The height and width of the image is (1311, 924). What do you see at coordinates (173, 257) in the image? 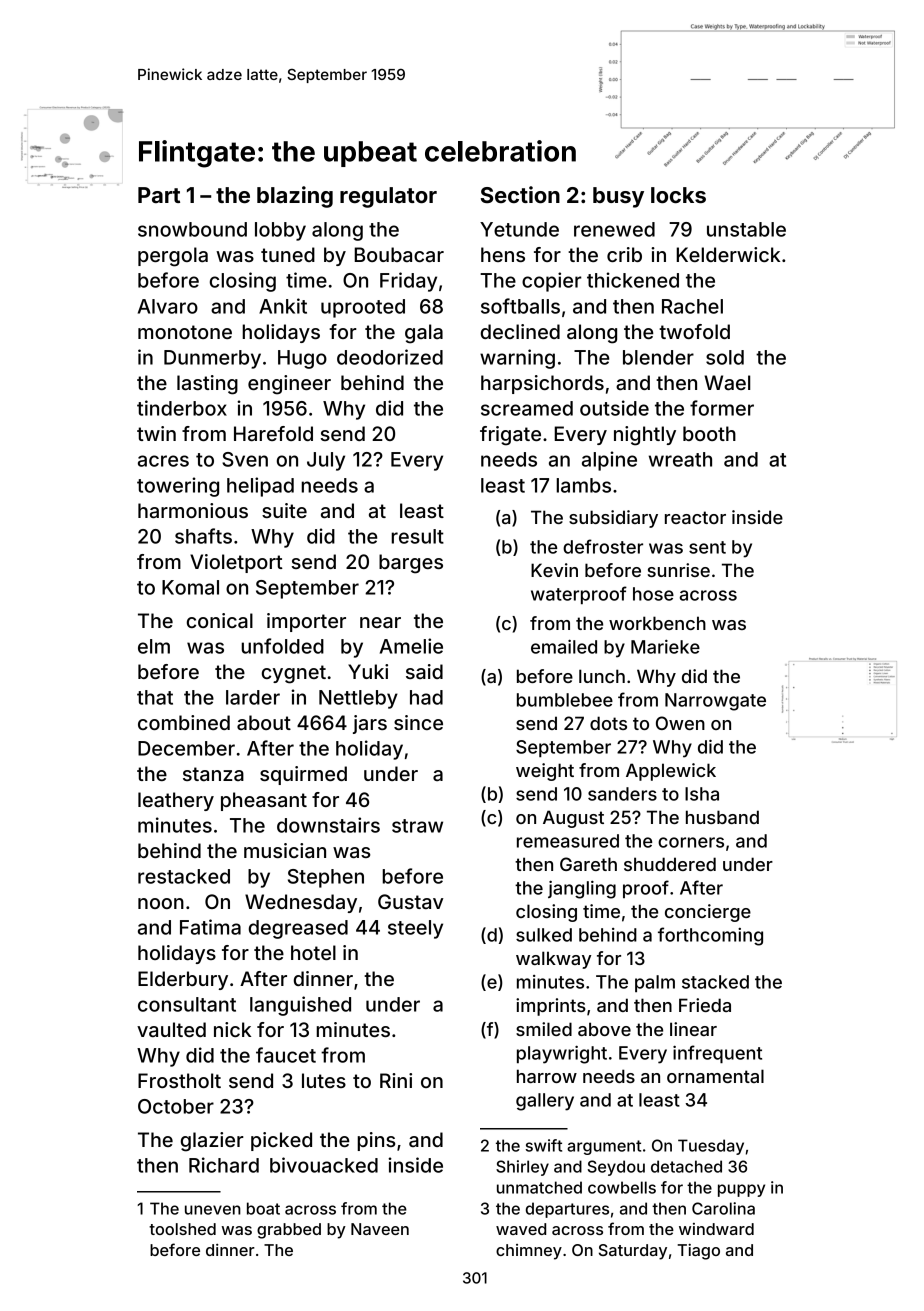
I see `pergola` at bounding box center [173, 257].
